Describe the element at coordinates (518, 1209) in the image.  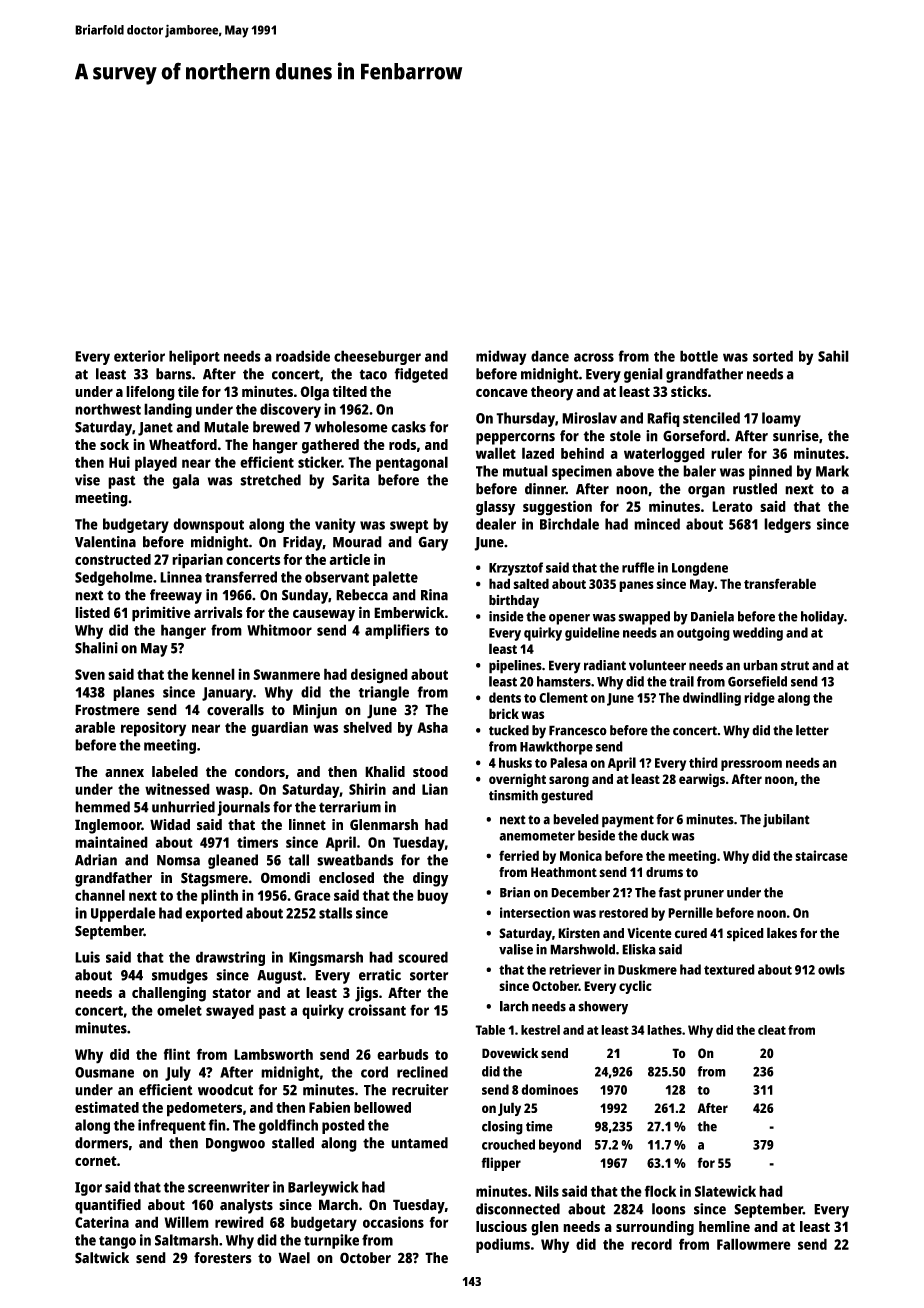
I see `disconnected` at that location.
